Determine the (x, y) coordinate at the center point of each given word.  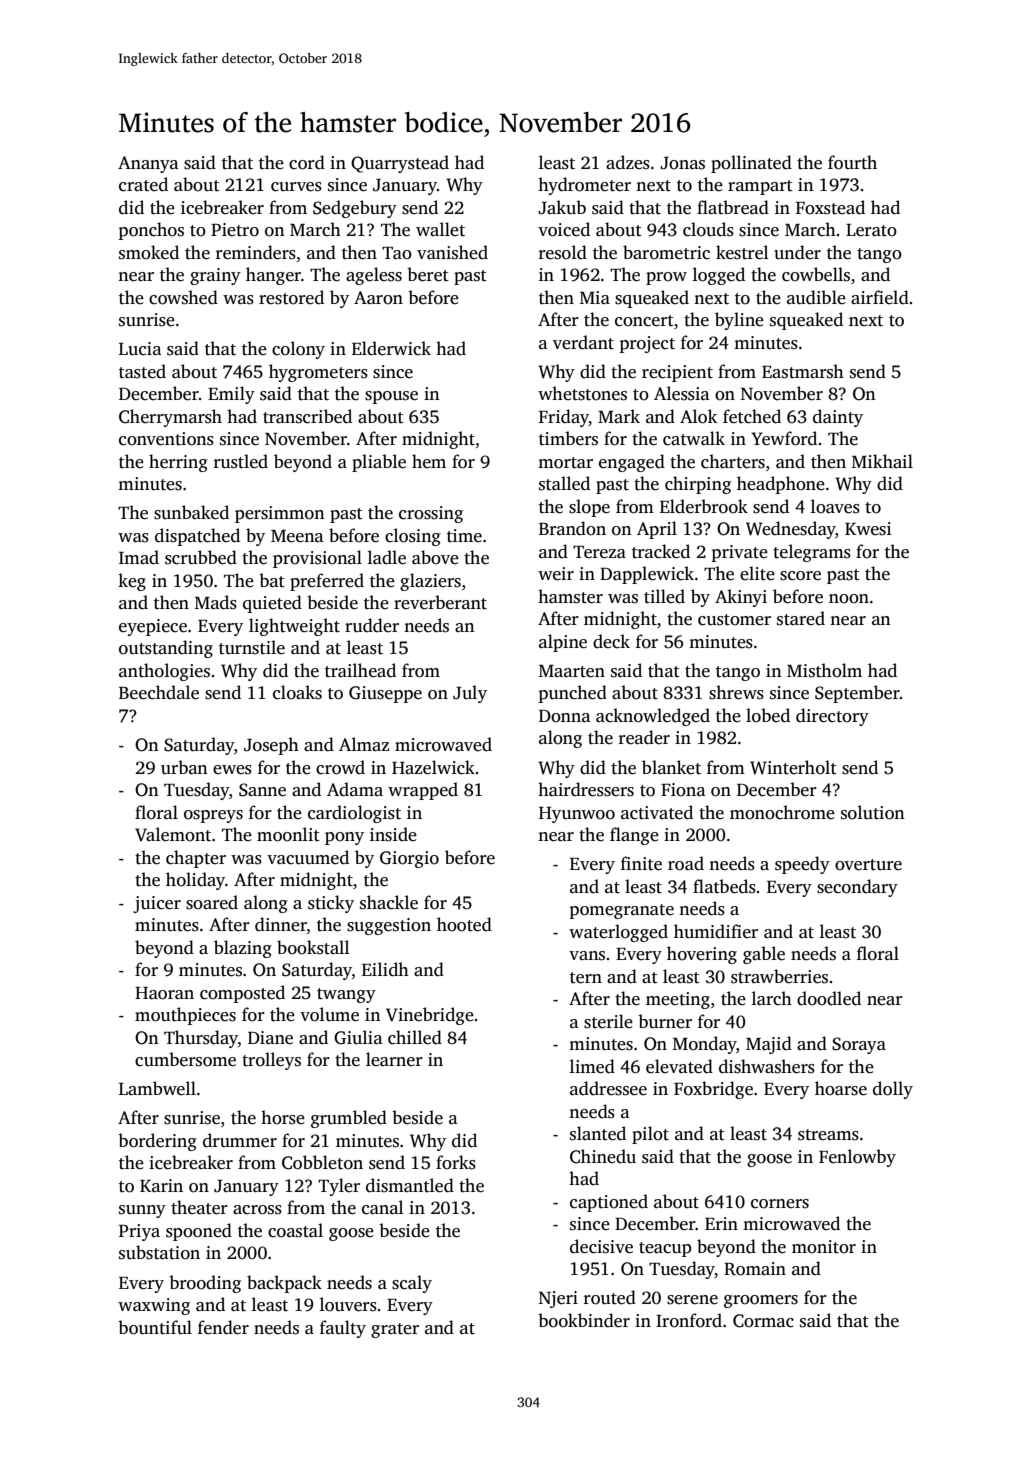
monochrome (782, 812)
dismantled (410, 1185)
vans (587, 956)
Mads (216, 602)
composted (242, 994)
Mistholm (824, 670)
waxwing (154, 1306)
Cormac (763, 1321)
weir (556, 574)
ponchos (151, 231)
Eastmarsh (803, 371)
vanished (452, 252)
